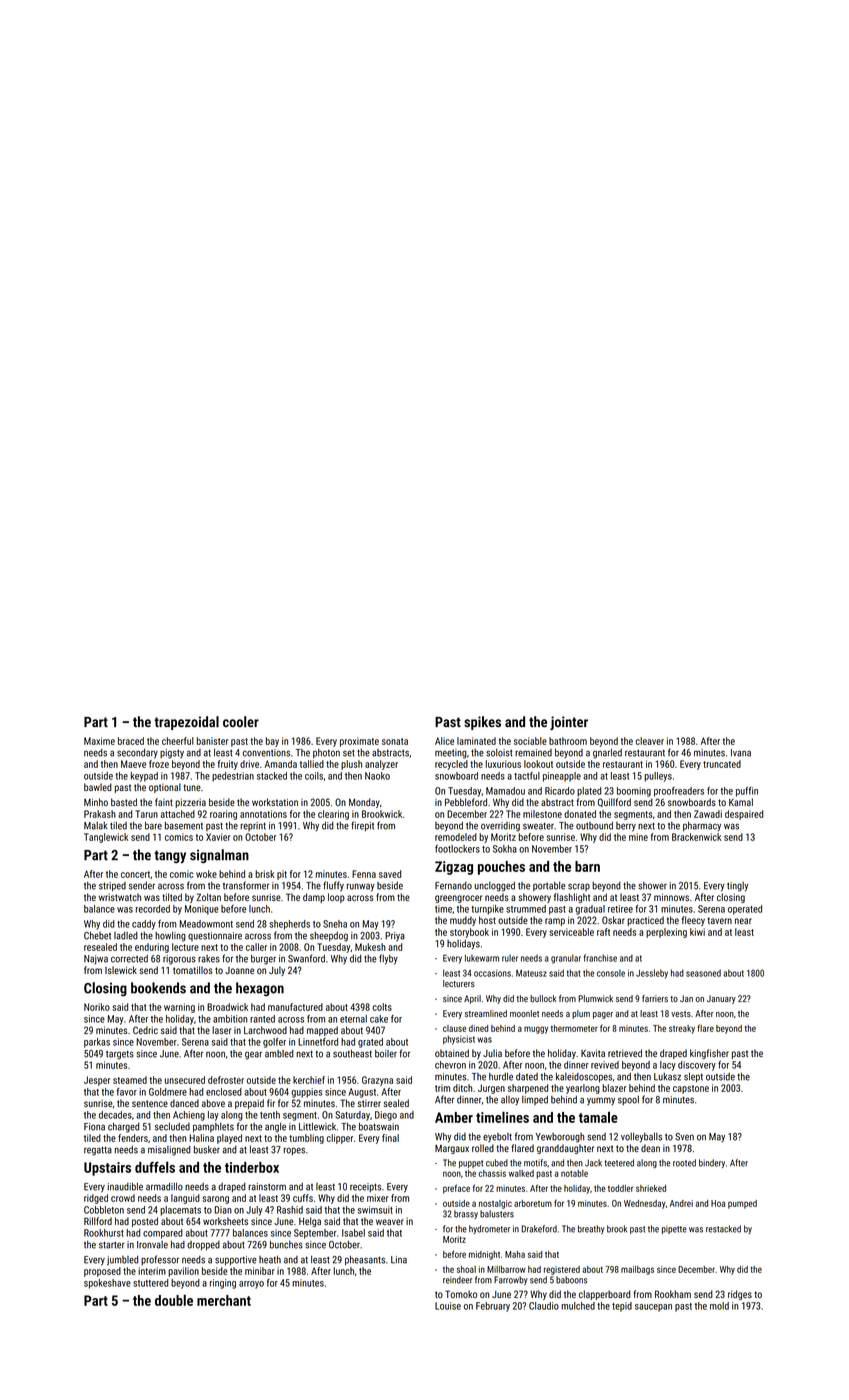 This screenshot has width=849, height=1400. What do you see at coordinates (212, 741) in the screenshot?
I see `banister` at bounding box center [212, 741].
